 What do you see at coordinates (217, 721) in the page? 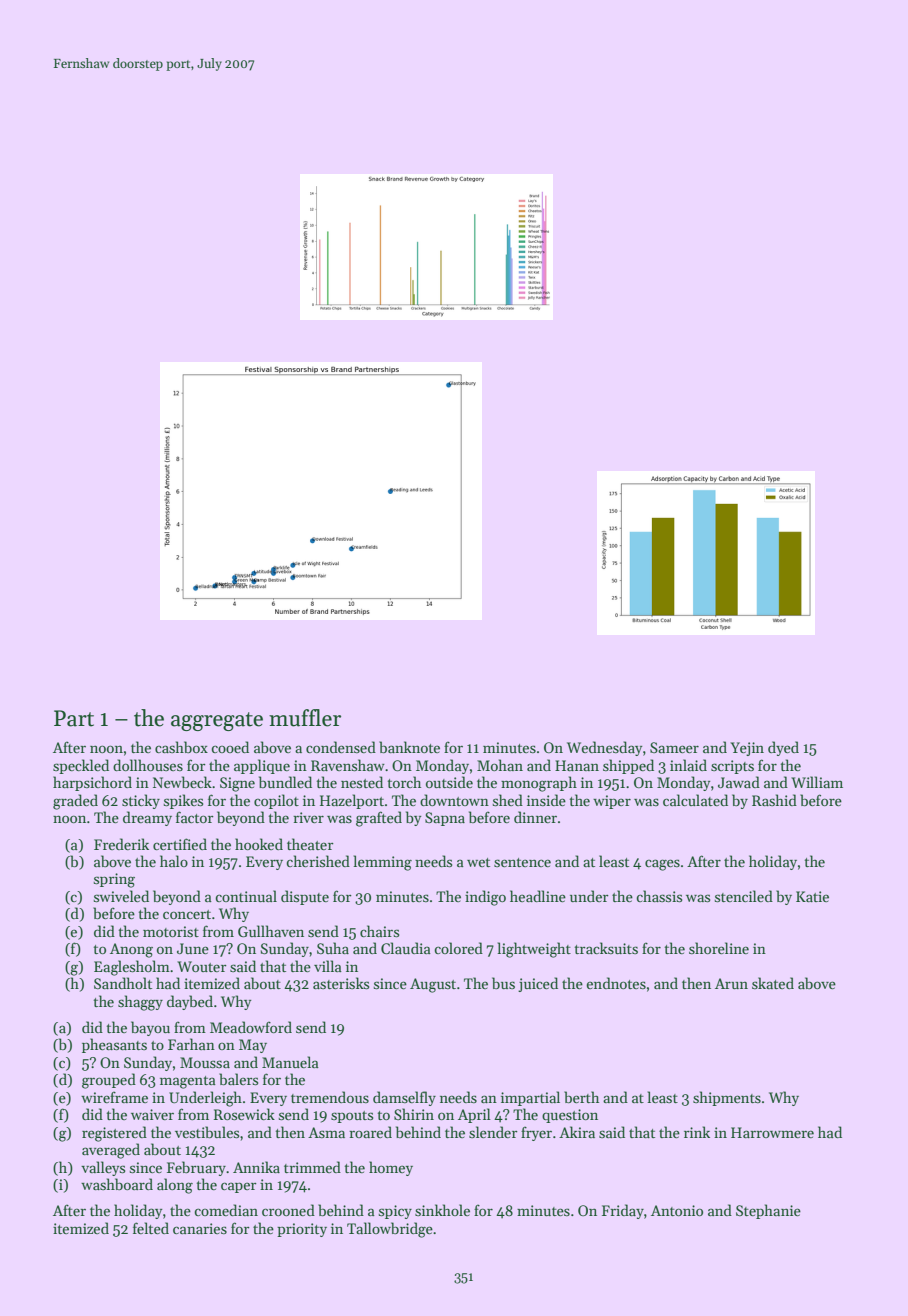
I see `aggregate` at bounding box center [217, 721].
